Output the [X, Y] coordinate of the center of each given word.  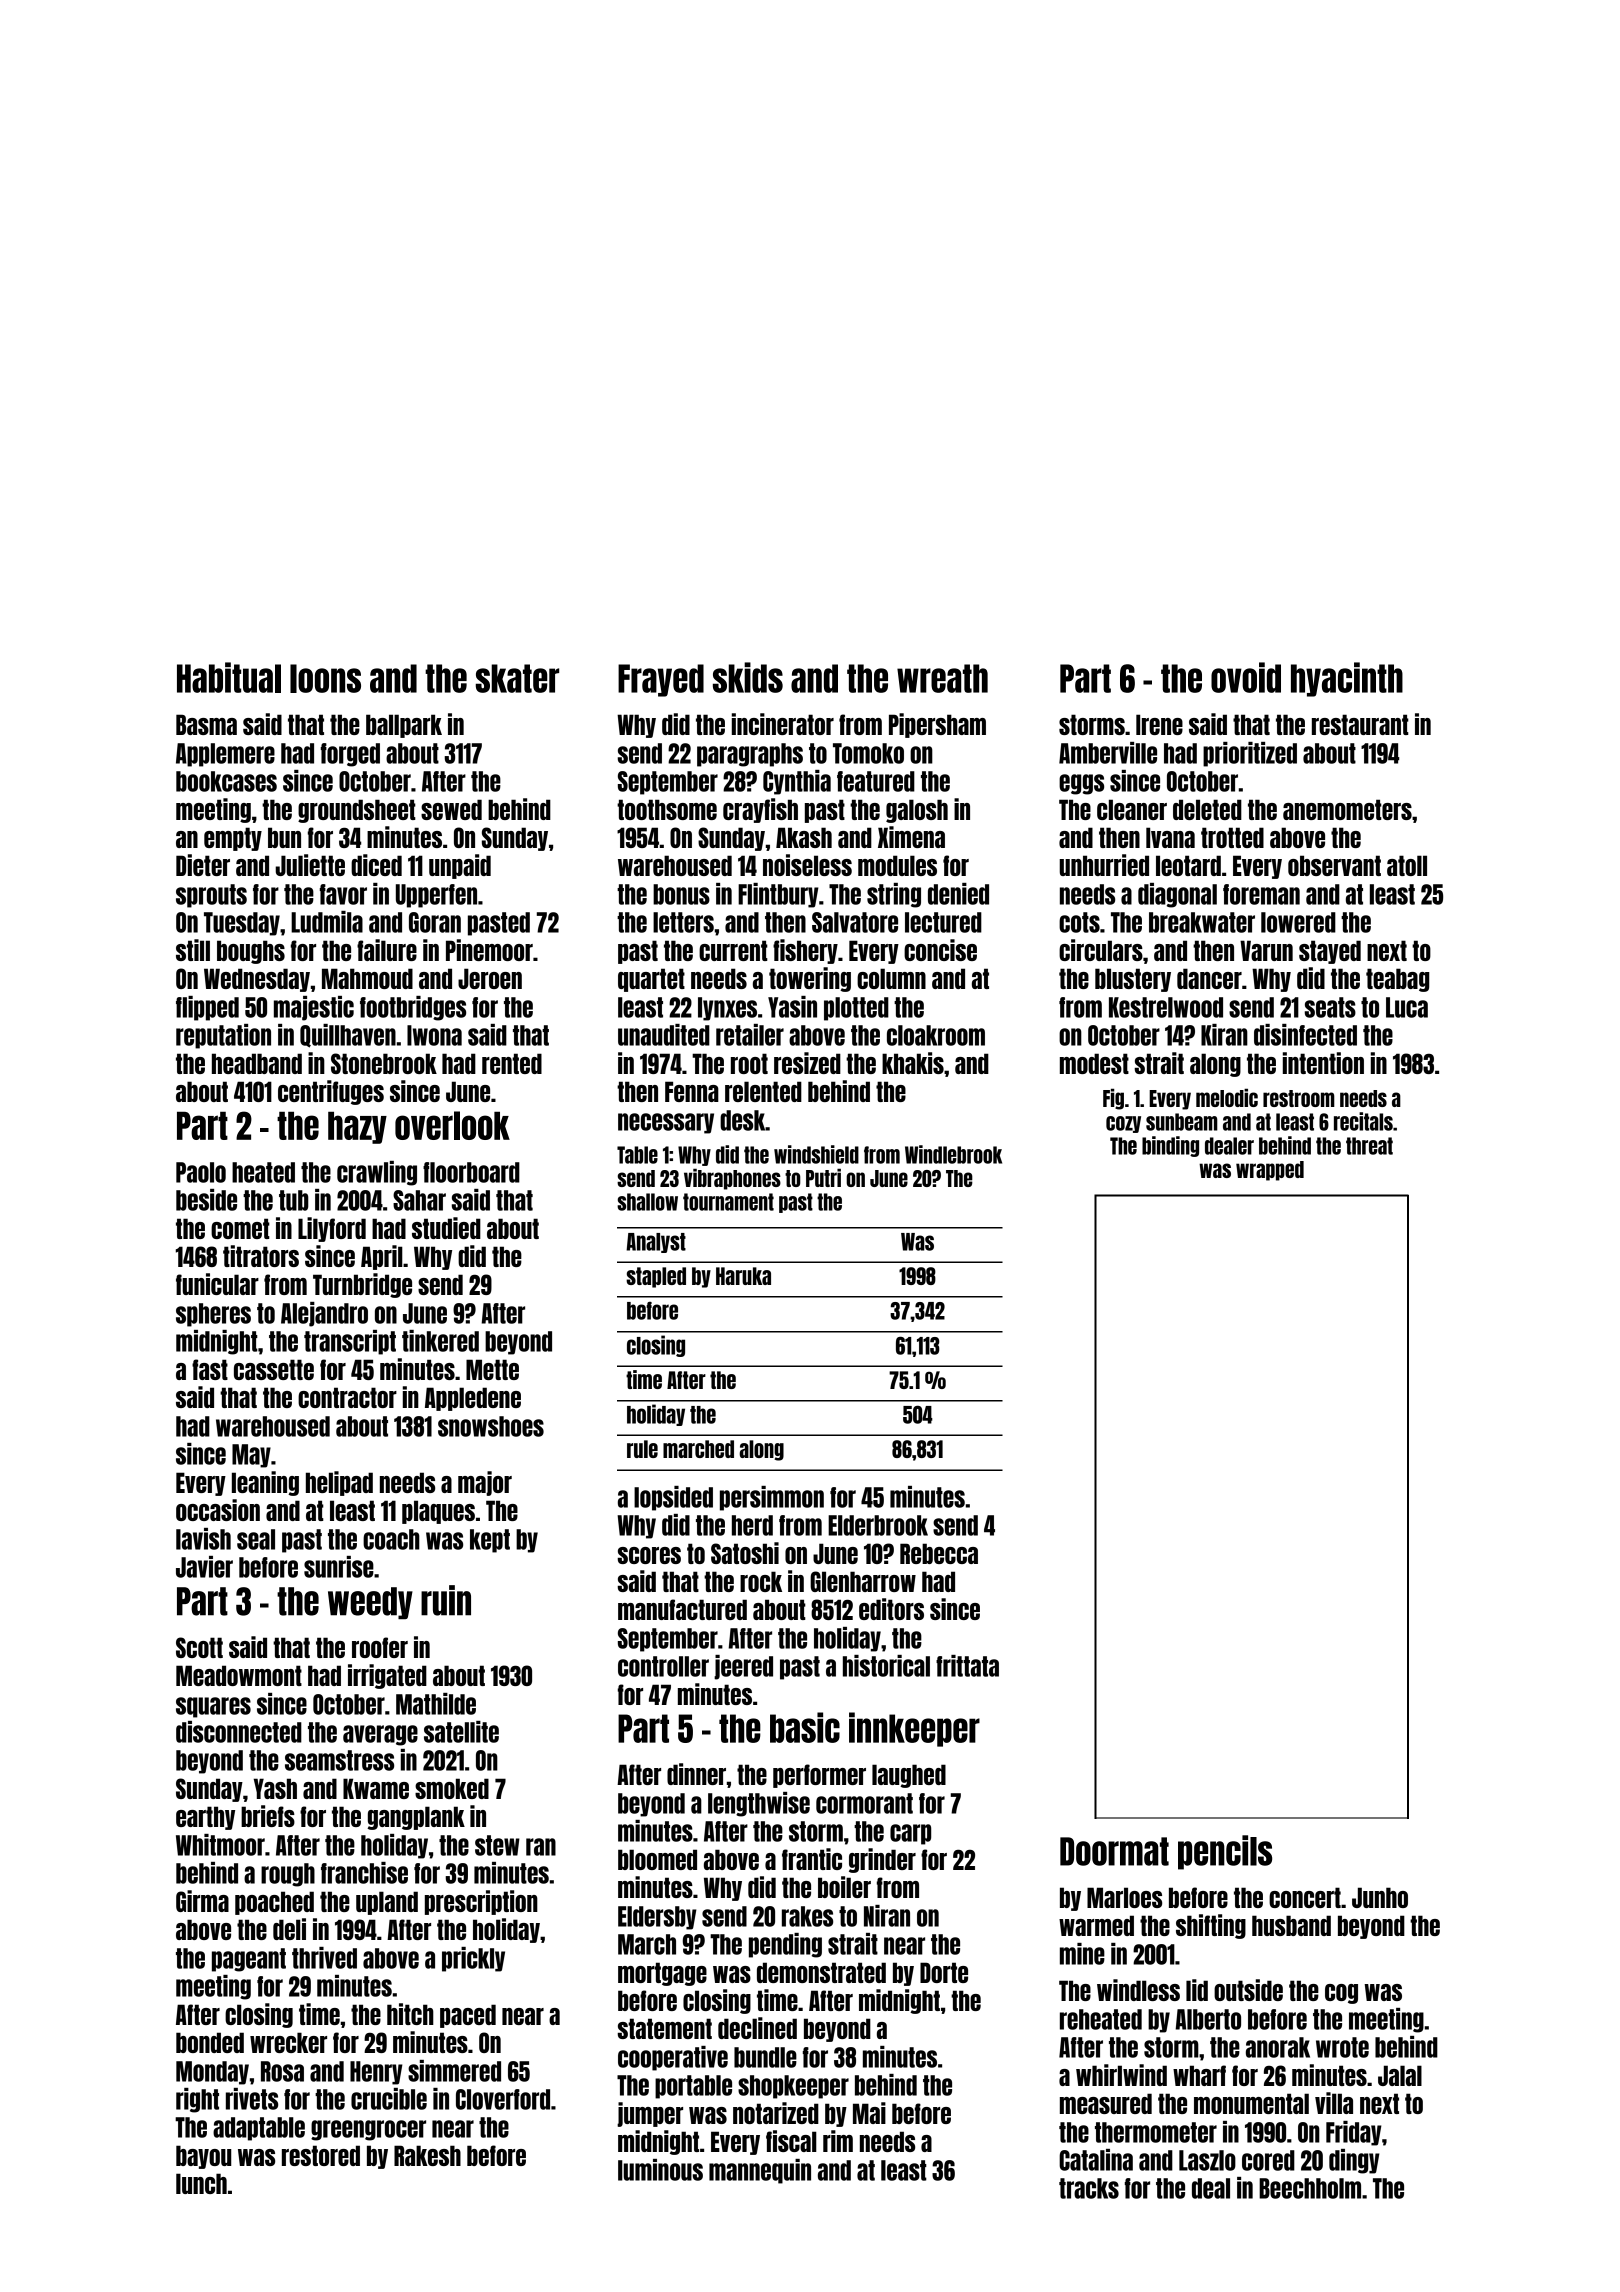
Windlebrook [953, 1154]
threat [1369, 1146]
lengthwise [759, 1804]
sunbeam [1182, 1122]
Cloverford [503, 2099]
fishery [805, 951]
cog [1341, 1994]
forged [350, 755]
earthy [205, 1818]
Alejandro [324, 1314]
